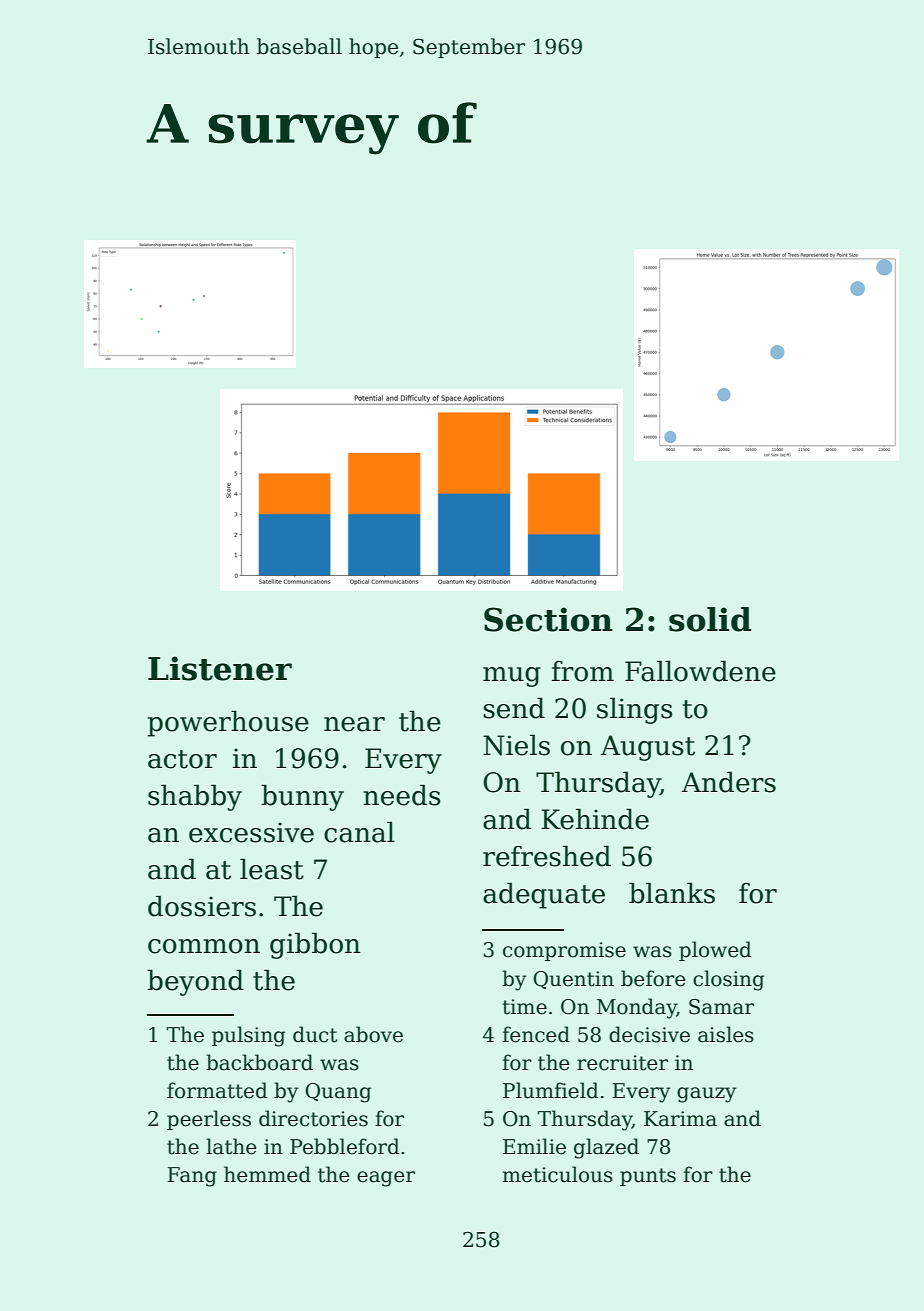 This screenshot has height=1311, width=924. I want to click on Listener, so click(220, 668).
